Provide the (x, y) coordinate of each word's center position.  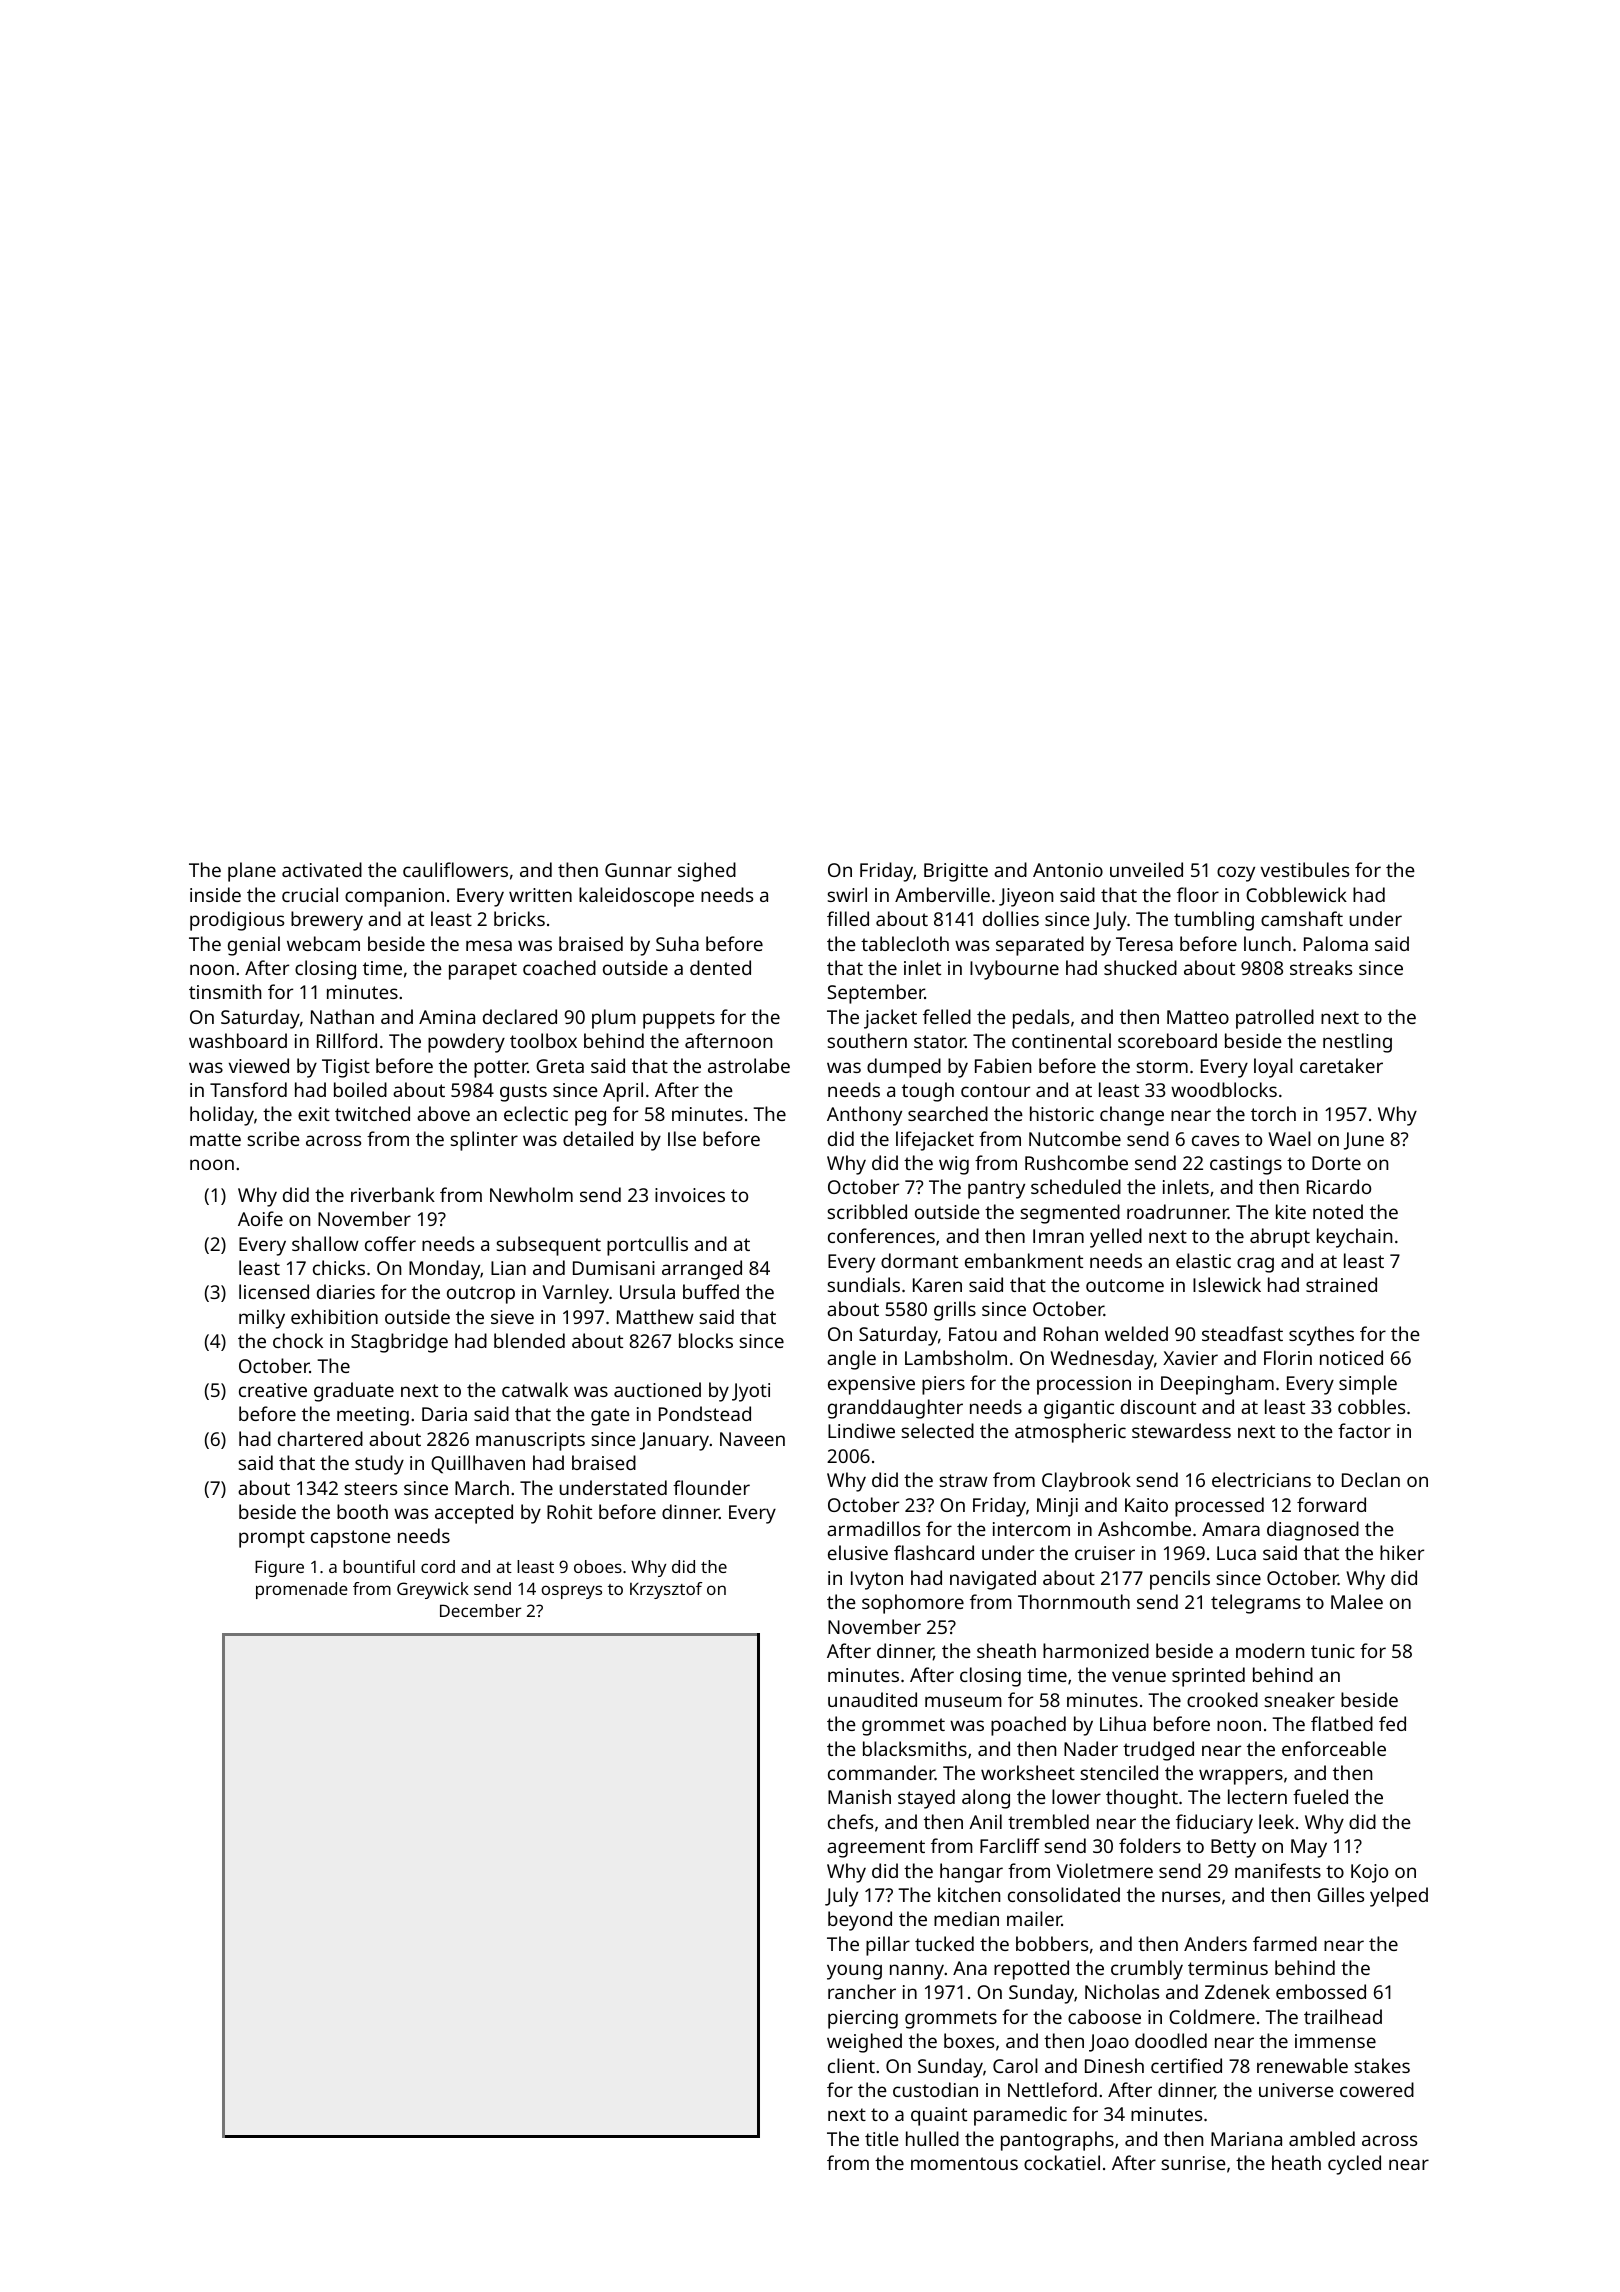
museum (963, 1701)
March (482, 1487)
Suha (677, 943)
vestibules (1305, 869)
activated (322, 869)
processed (1219, 1507)
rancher (862, 1991)
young (854, 1972)
